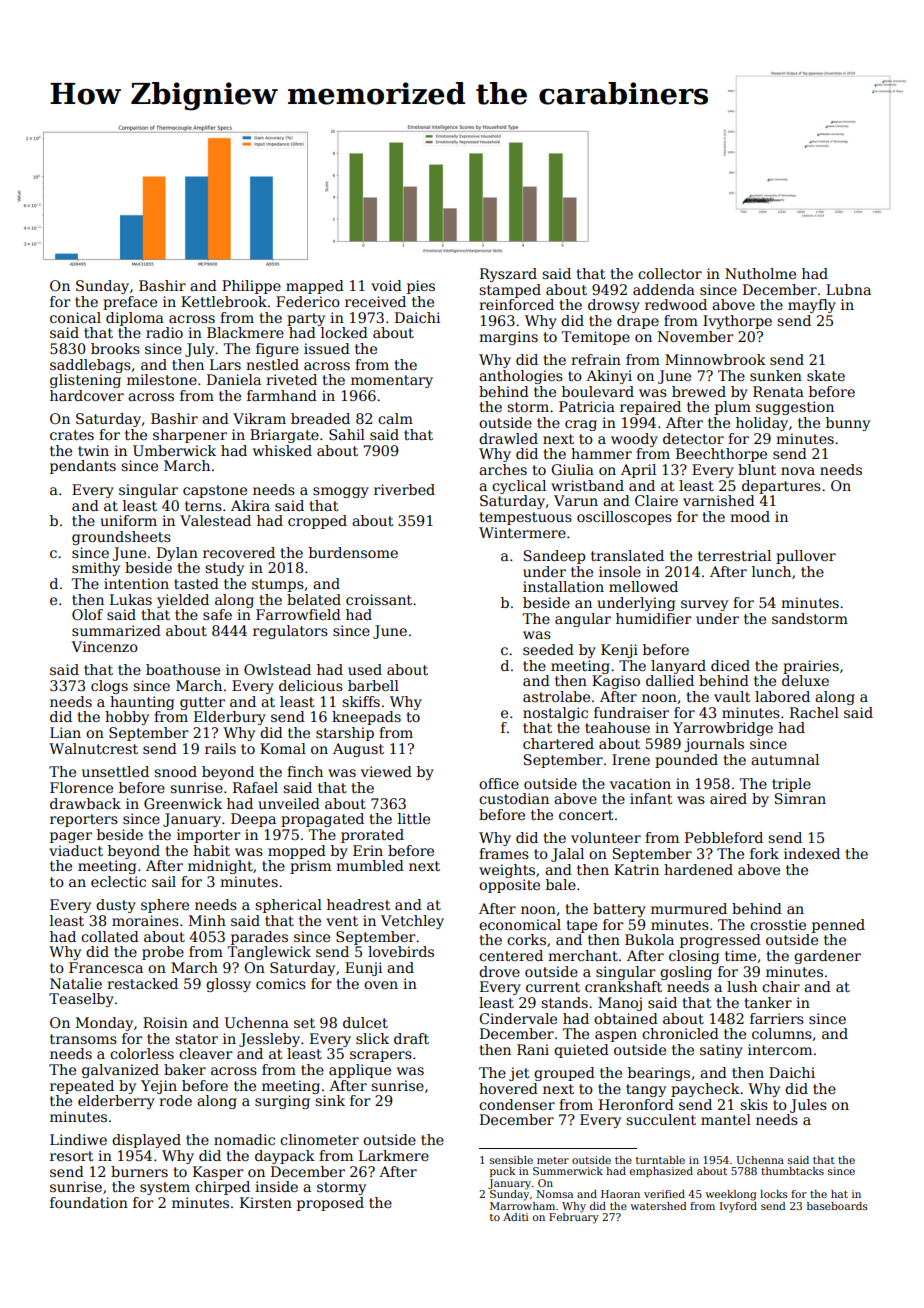  I want to click on unsettled, so click(115, 771).
